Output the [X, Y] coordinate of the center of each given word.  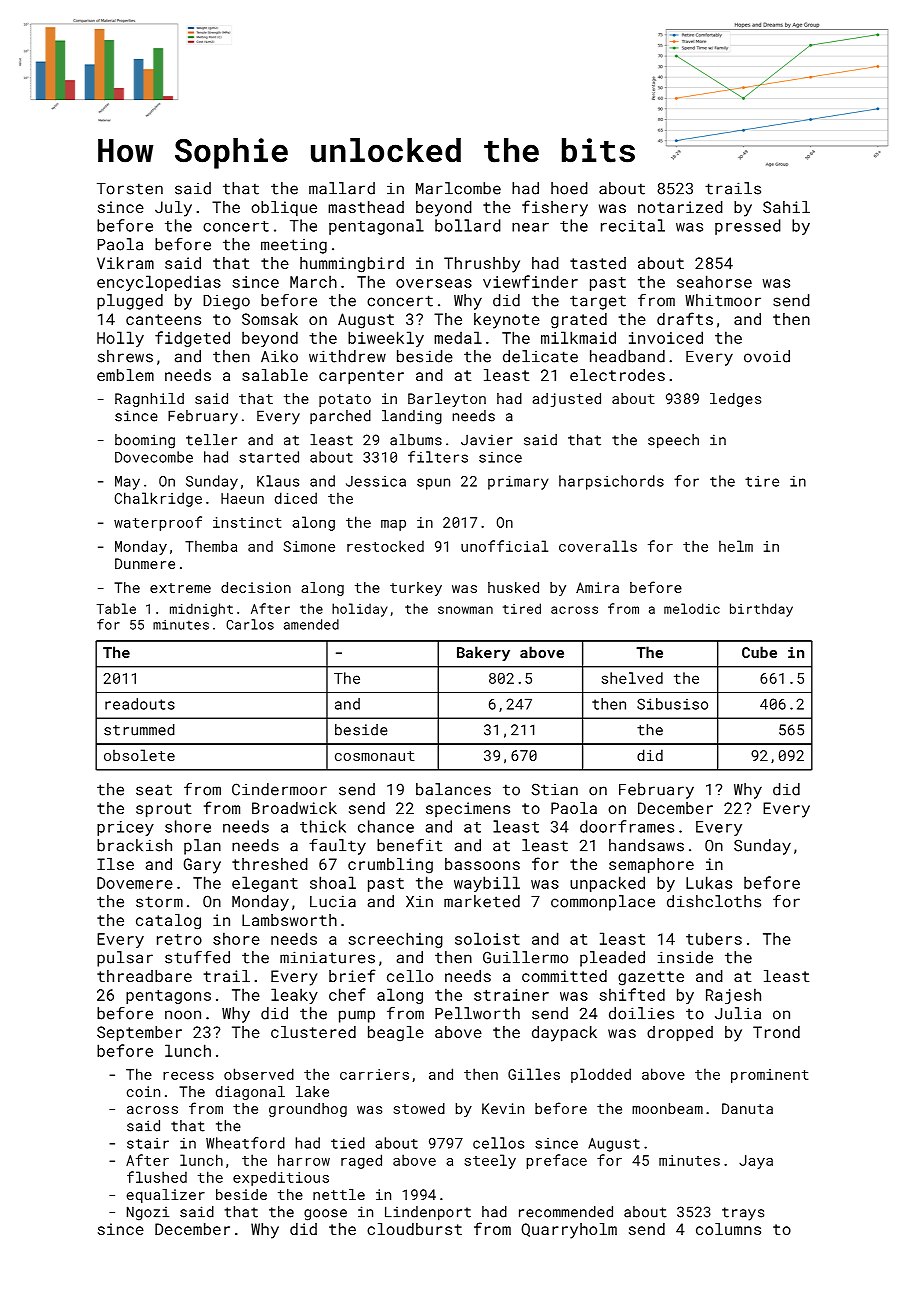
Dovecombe [154, 457]
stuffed [197, 957]
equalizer [165, 1196]
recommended [566, 1212]
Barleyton [447, 400]
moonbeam [667, 1108]
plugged [130, 302]
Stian [555, 789]
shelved [632, 678]
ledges [735, 400]
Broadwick [294, 808]
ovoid [767, 356]
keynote [507, 321]
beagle [396, 1034]
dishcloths [714, 901]
